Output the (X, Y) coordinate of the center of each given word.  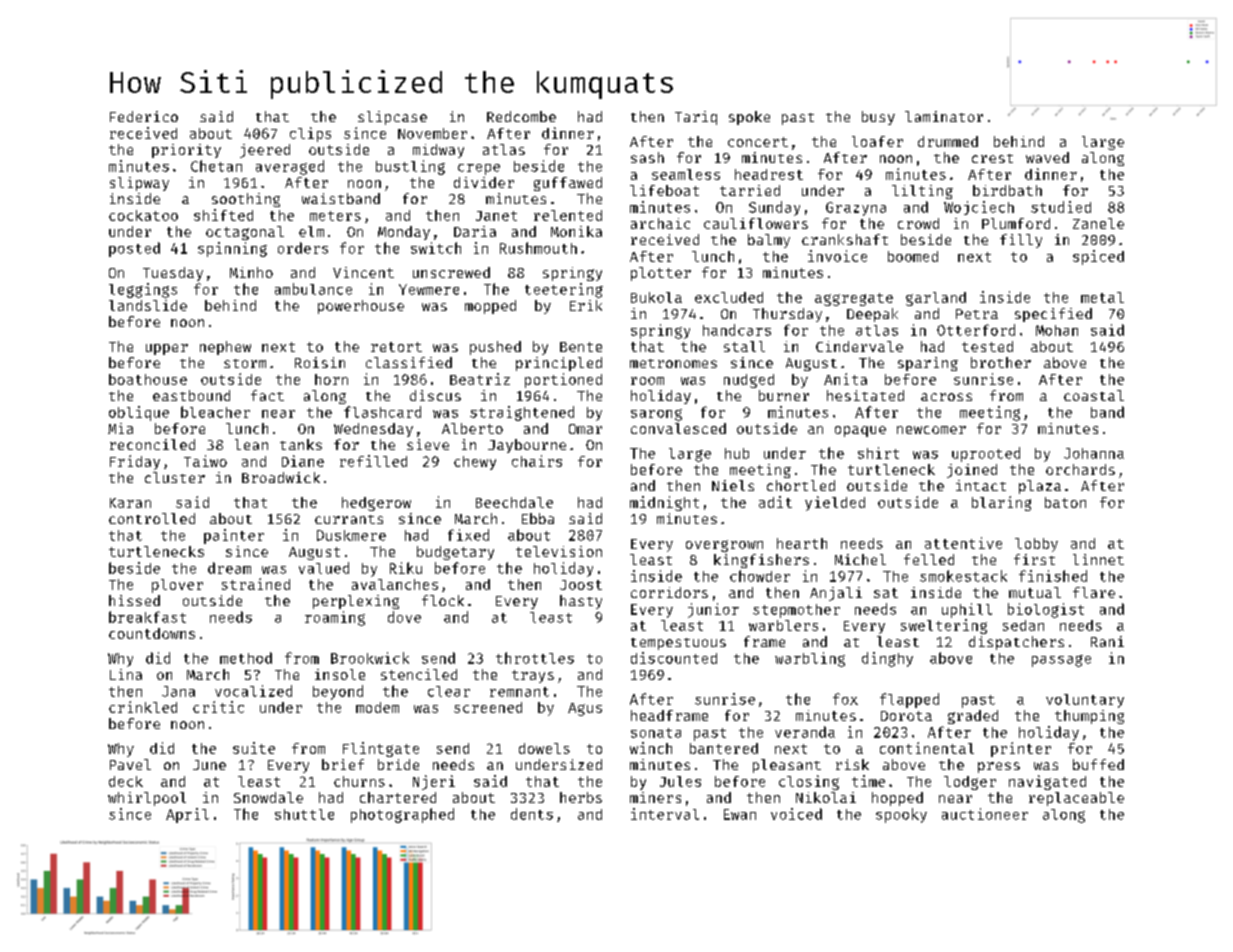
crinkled (143, 707)
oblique (139, 413)
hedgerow (376, 504)
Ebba (538, 518)
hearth (802, 543)
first (1034, 559)
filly (1021, 241)
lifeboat (664, 190)
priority (186, 151)
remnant (519, 692)
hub (737, 453)
